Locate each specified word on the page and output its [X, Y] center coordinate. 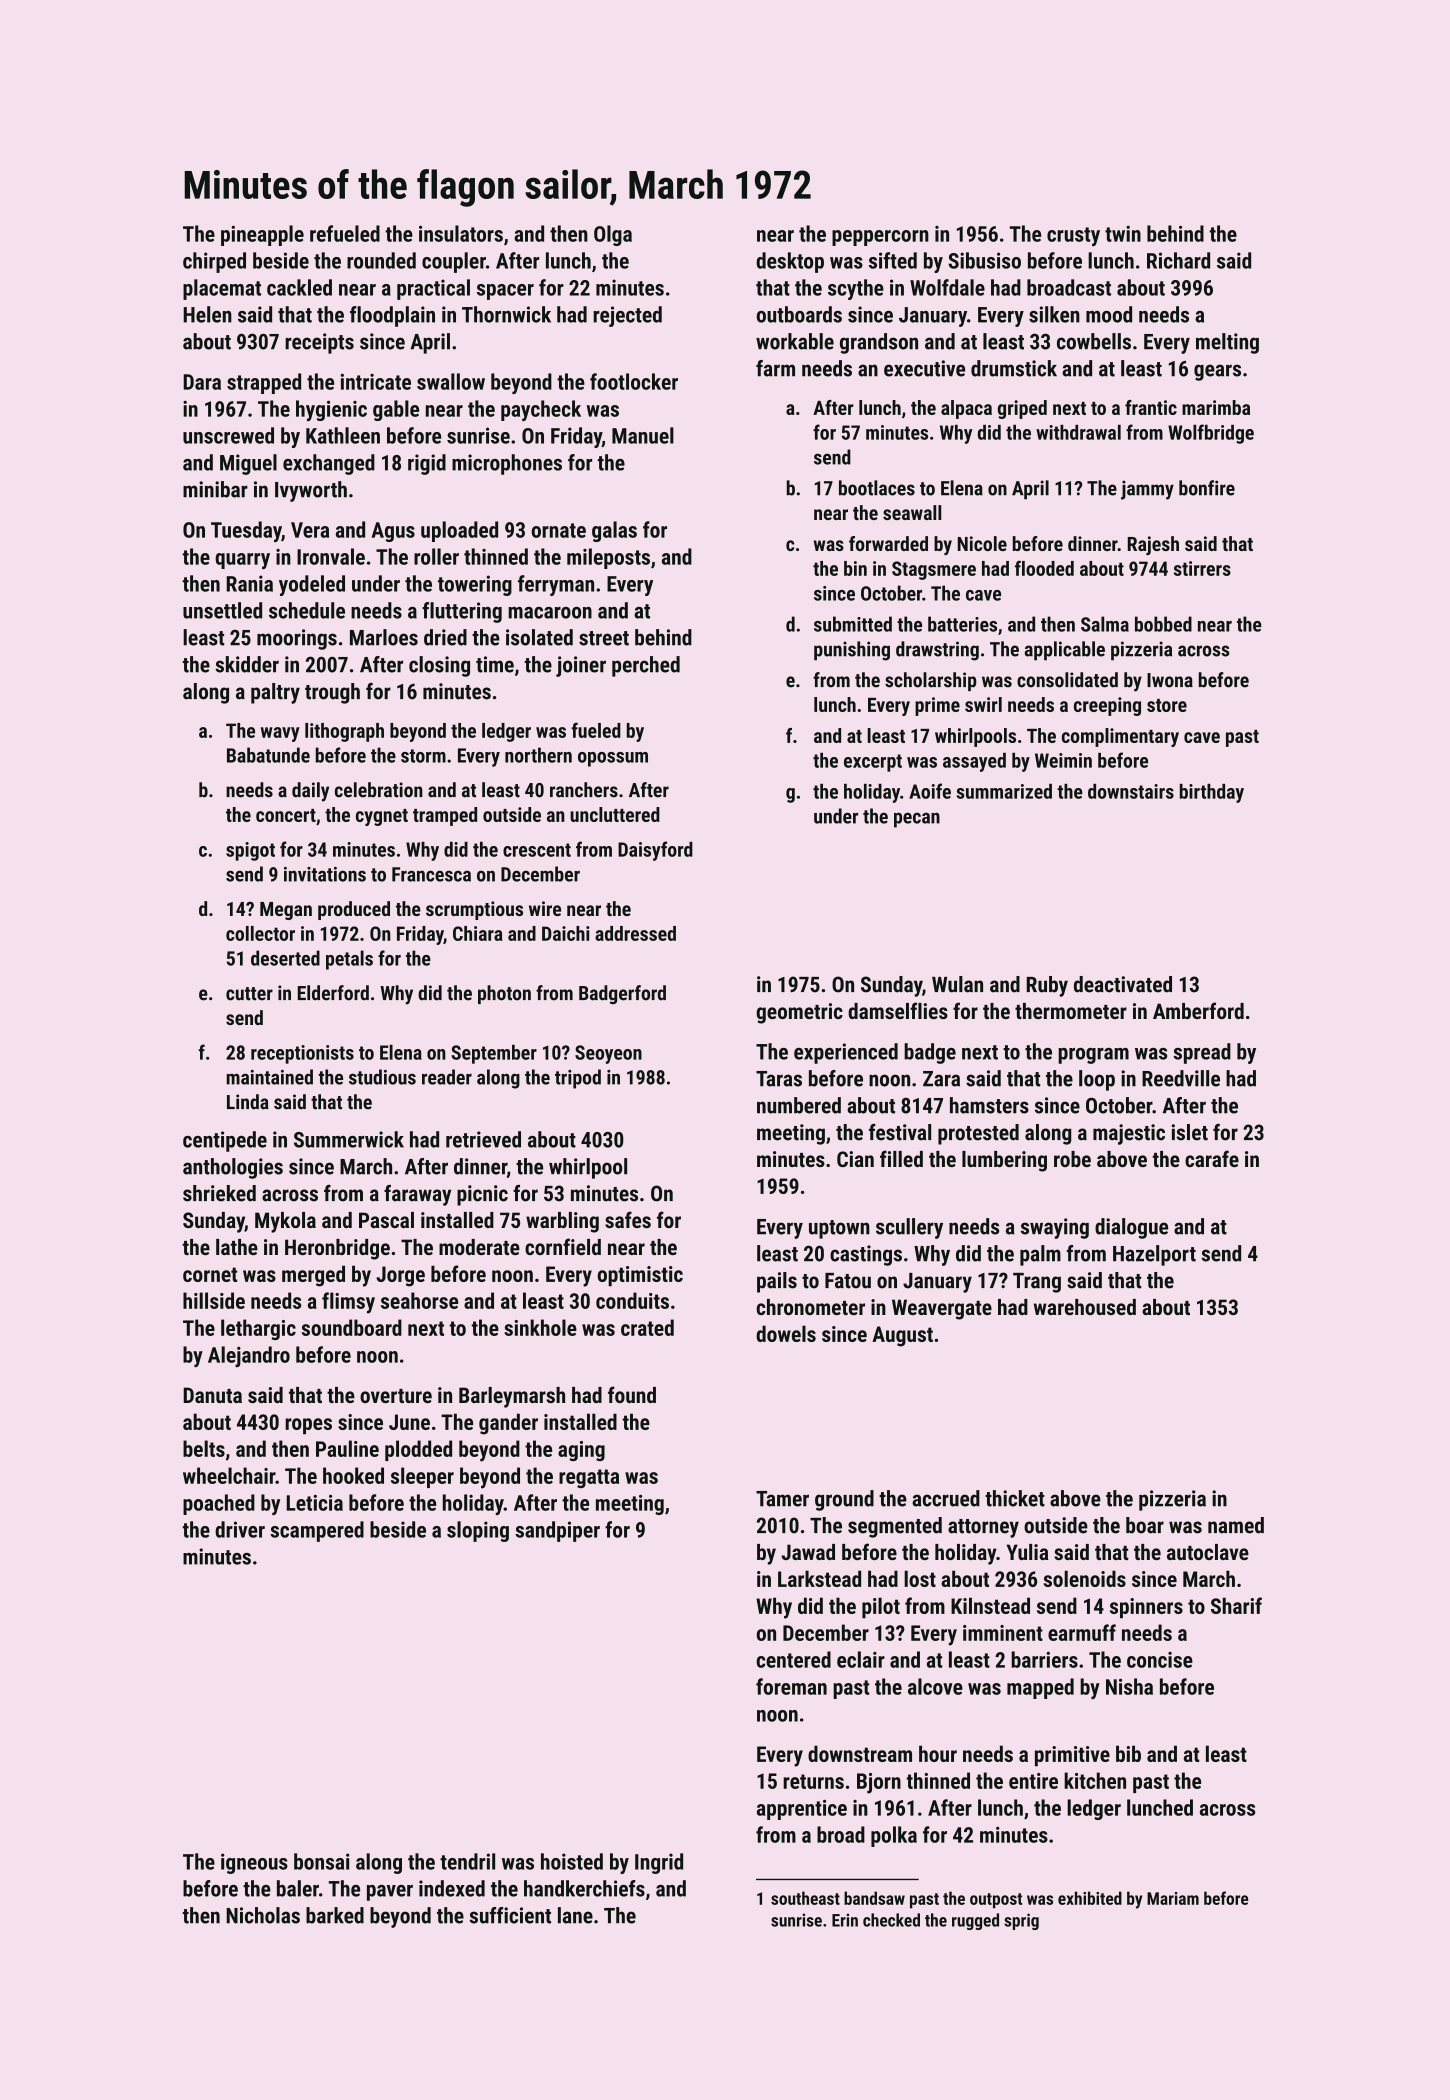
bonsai [322, 1861]
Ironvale [331, 556]
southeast [805, 1898]
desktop [790, 262]
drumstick [1014, 368]
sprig [1021, 1921]
